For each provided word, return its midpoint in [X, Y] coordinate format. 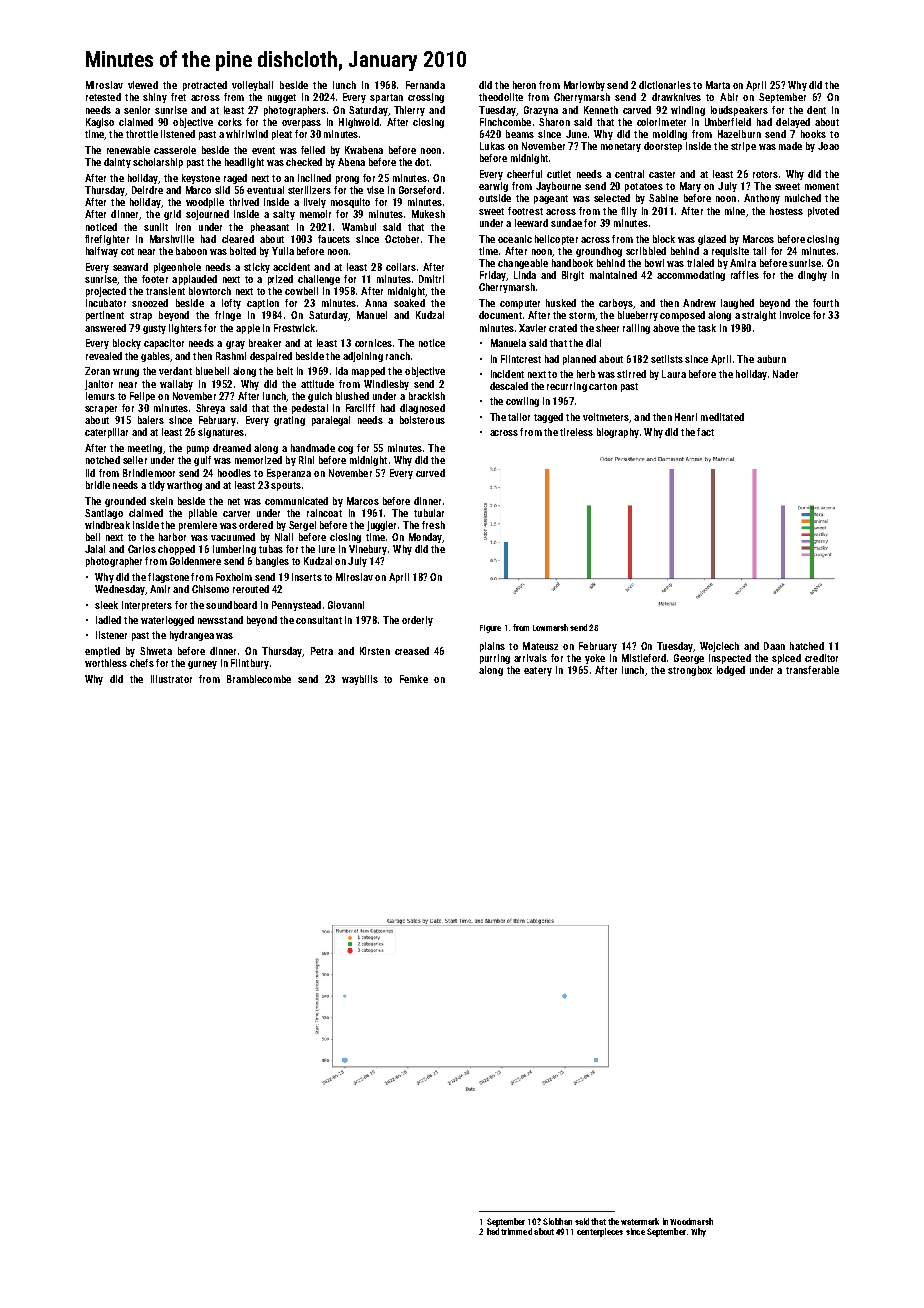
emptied [102, 652]
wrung [126, 373]
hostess [786, 211]
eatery [538, 671]
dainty [117, 163]
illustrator [171, 679]
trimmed [516, 1231]
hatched [807, 646]
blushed [352, 396]
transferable [812, 670]
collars [401, 267]
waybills [360, 680]
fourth [826, 303]
